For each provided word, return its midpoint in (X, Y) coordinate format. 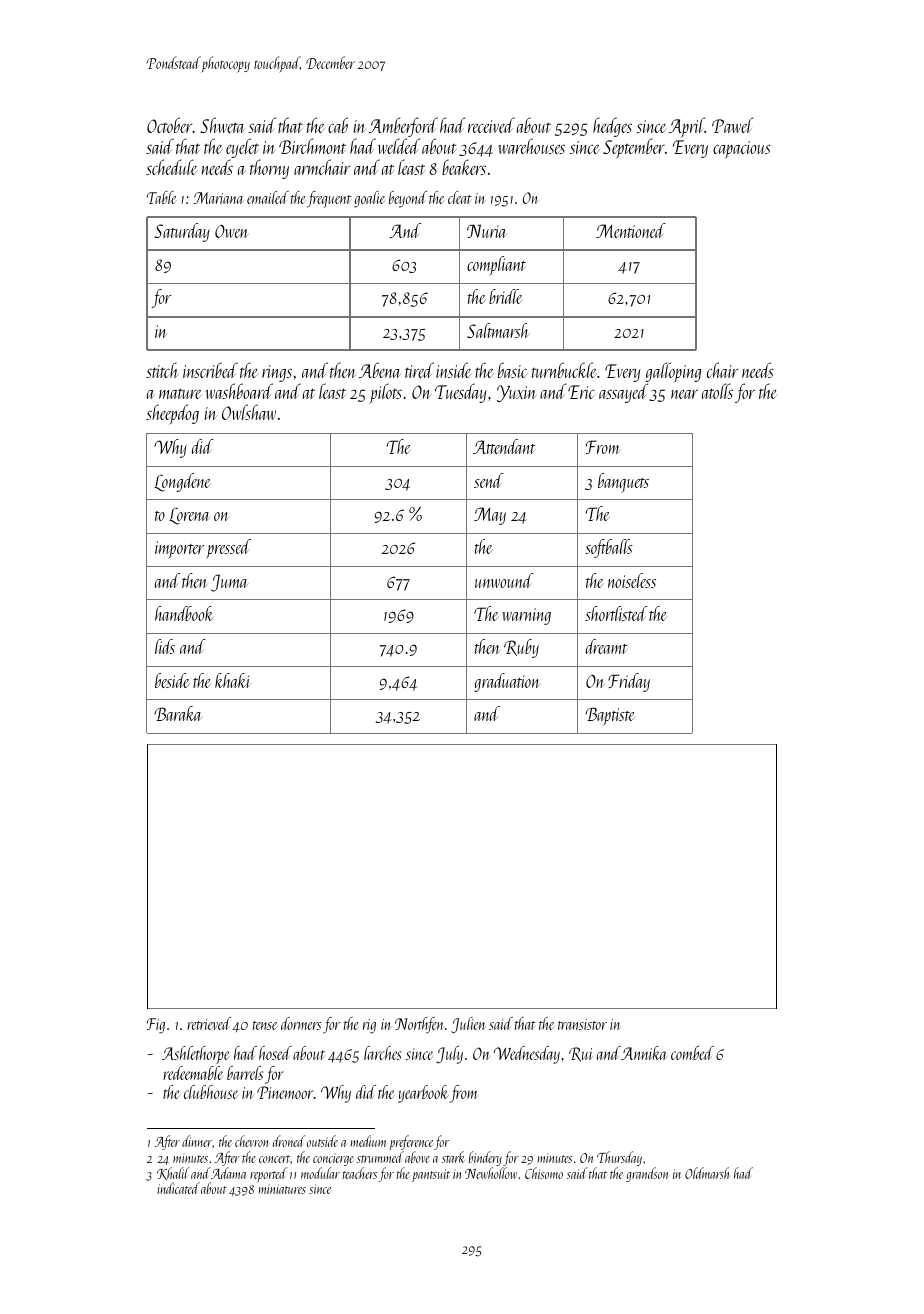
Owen (231, 231)
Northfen (419, 1025)
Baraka (178, 713)
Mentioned (631, 230)
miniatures (282, 1189)
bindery (485, 1158)
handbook (184, 613)
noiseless (632, 580)
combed (692, 1053)
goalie (369, 199)
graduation (507, 682)
